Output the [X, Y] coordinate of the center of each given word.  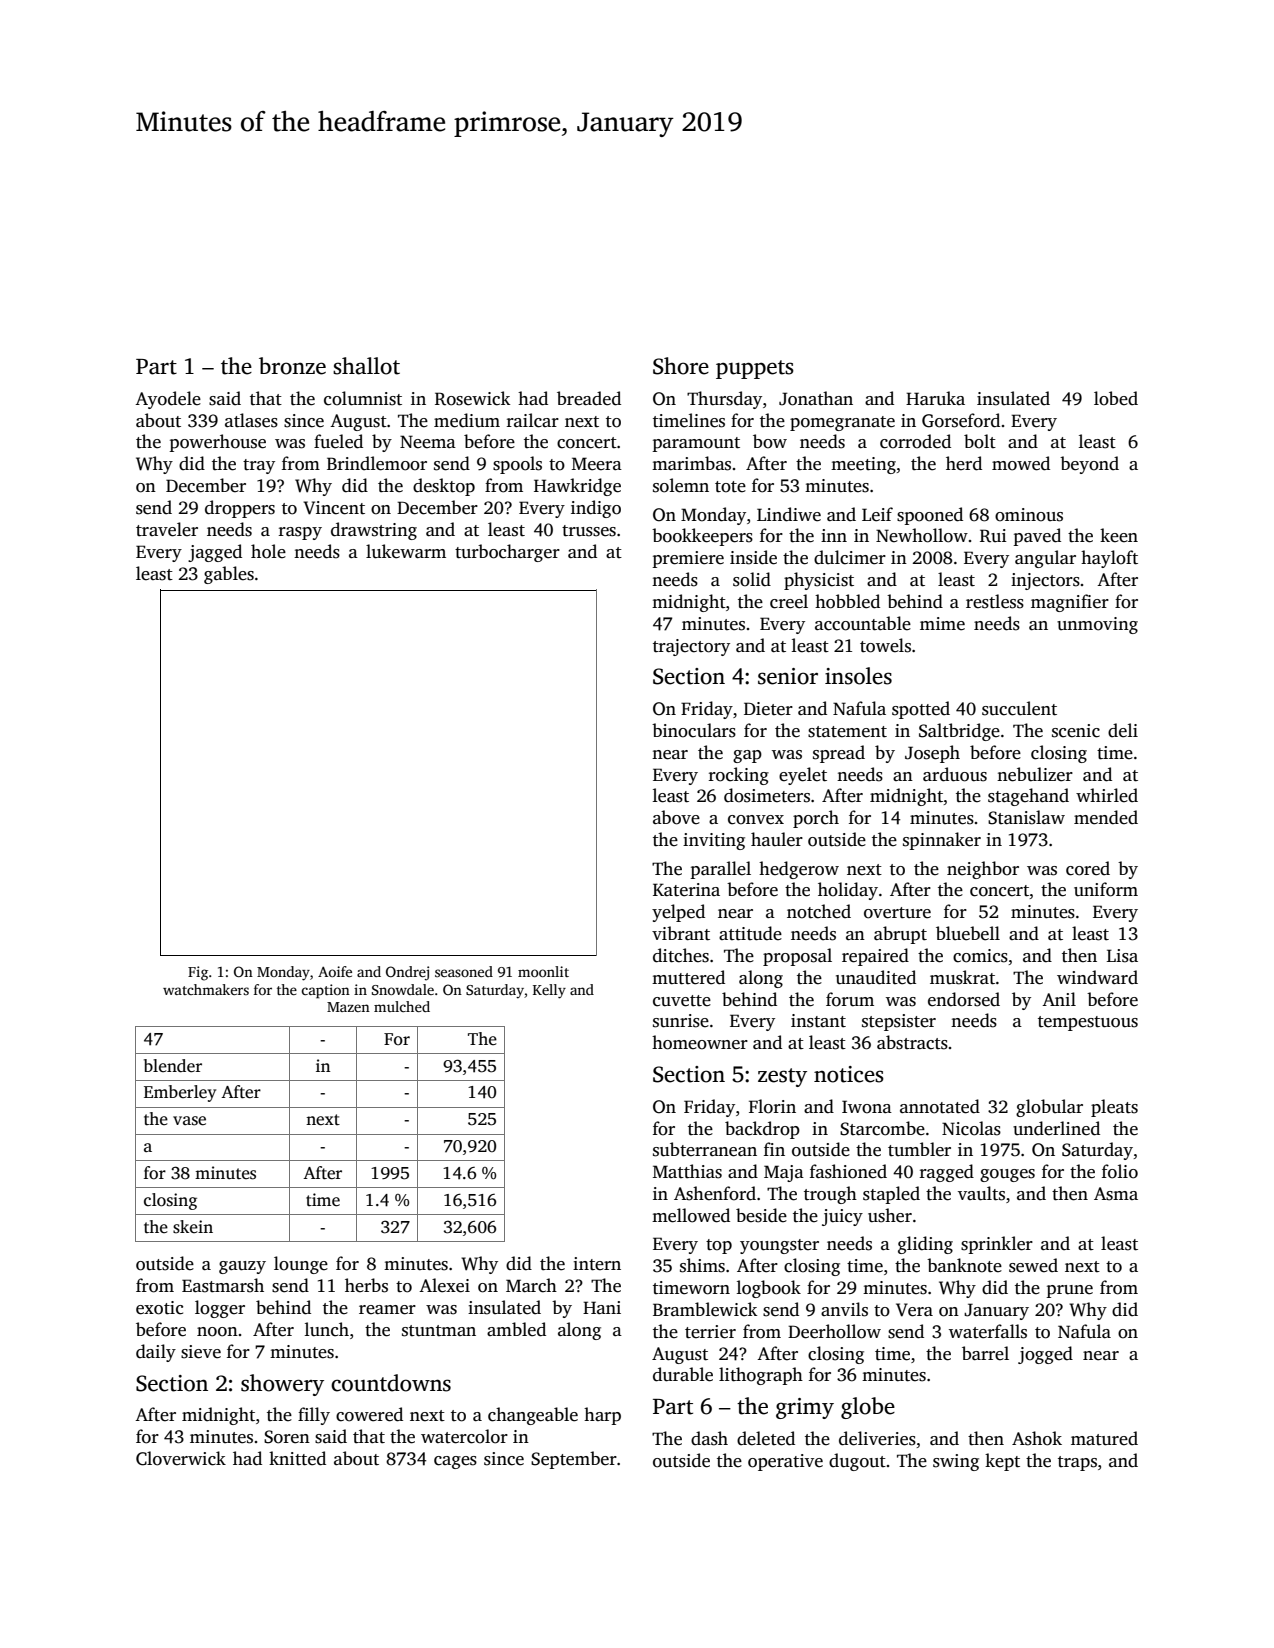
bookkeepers [702, 537]
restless [995, 601]
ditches [681, 955]
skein [193, 1227]
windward [1097, 977]
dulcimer [850, 557]
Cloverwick [181, 1458]
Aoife [335, 971]
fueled [338, 441]
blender [173, 1066]
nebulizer [1035, 774]
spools [517, 465]
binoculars [694, 730]
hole [268, 551]
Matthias [687, 1171]
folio [1120, 1171]
